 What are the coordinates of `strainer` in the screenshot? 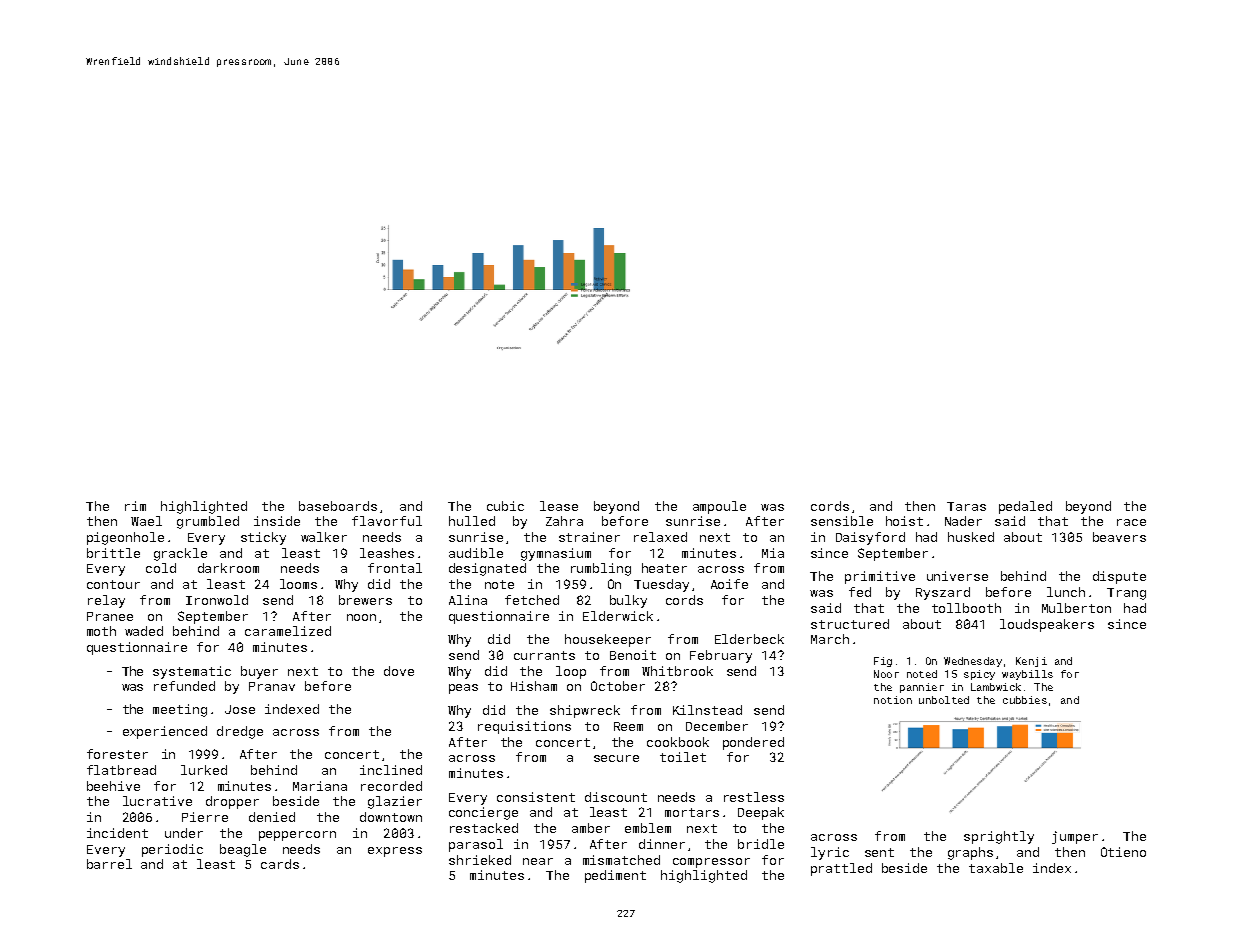 It's located at (589, 537).
